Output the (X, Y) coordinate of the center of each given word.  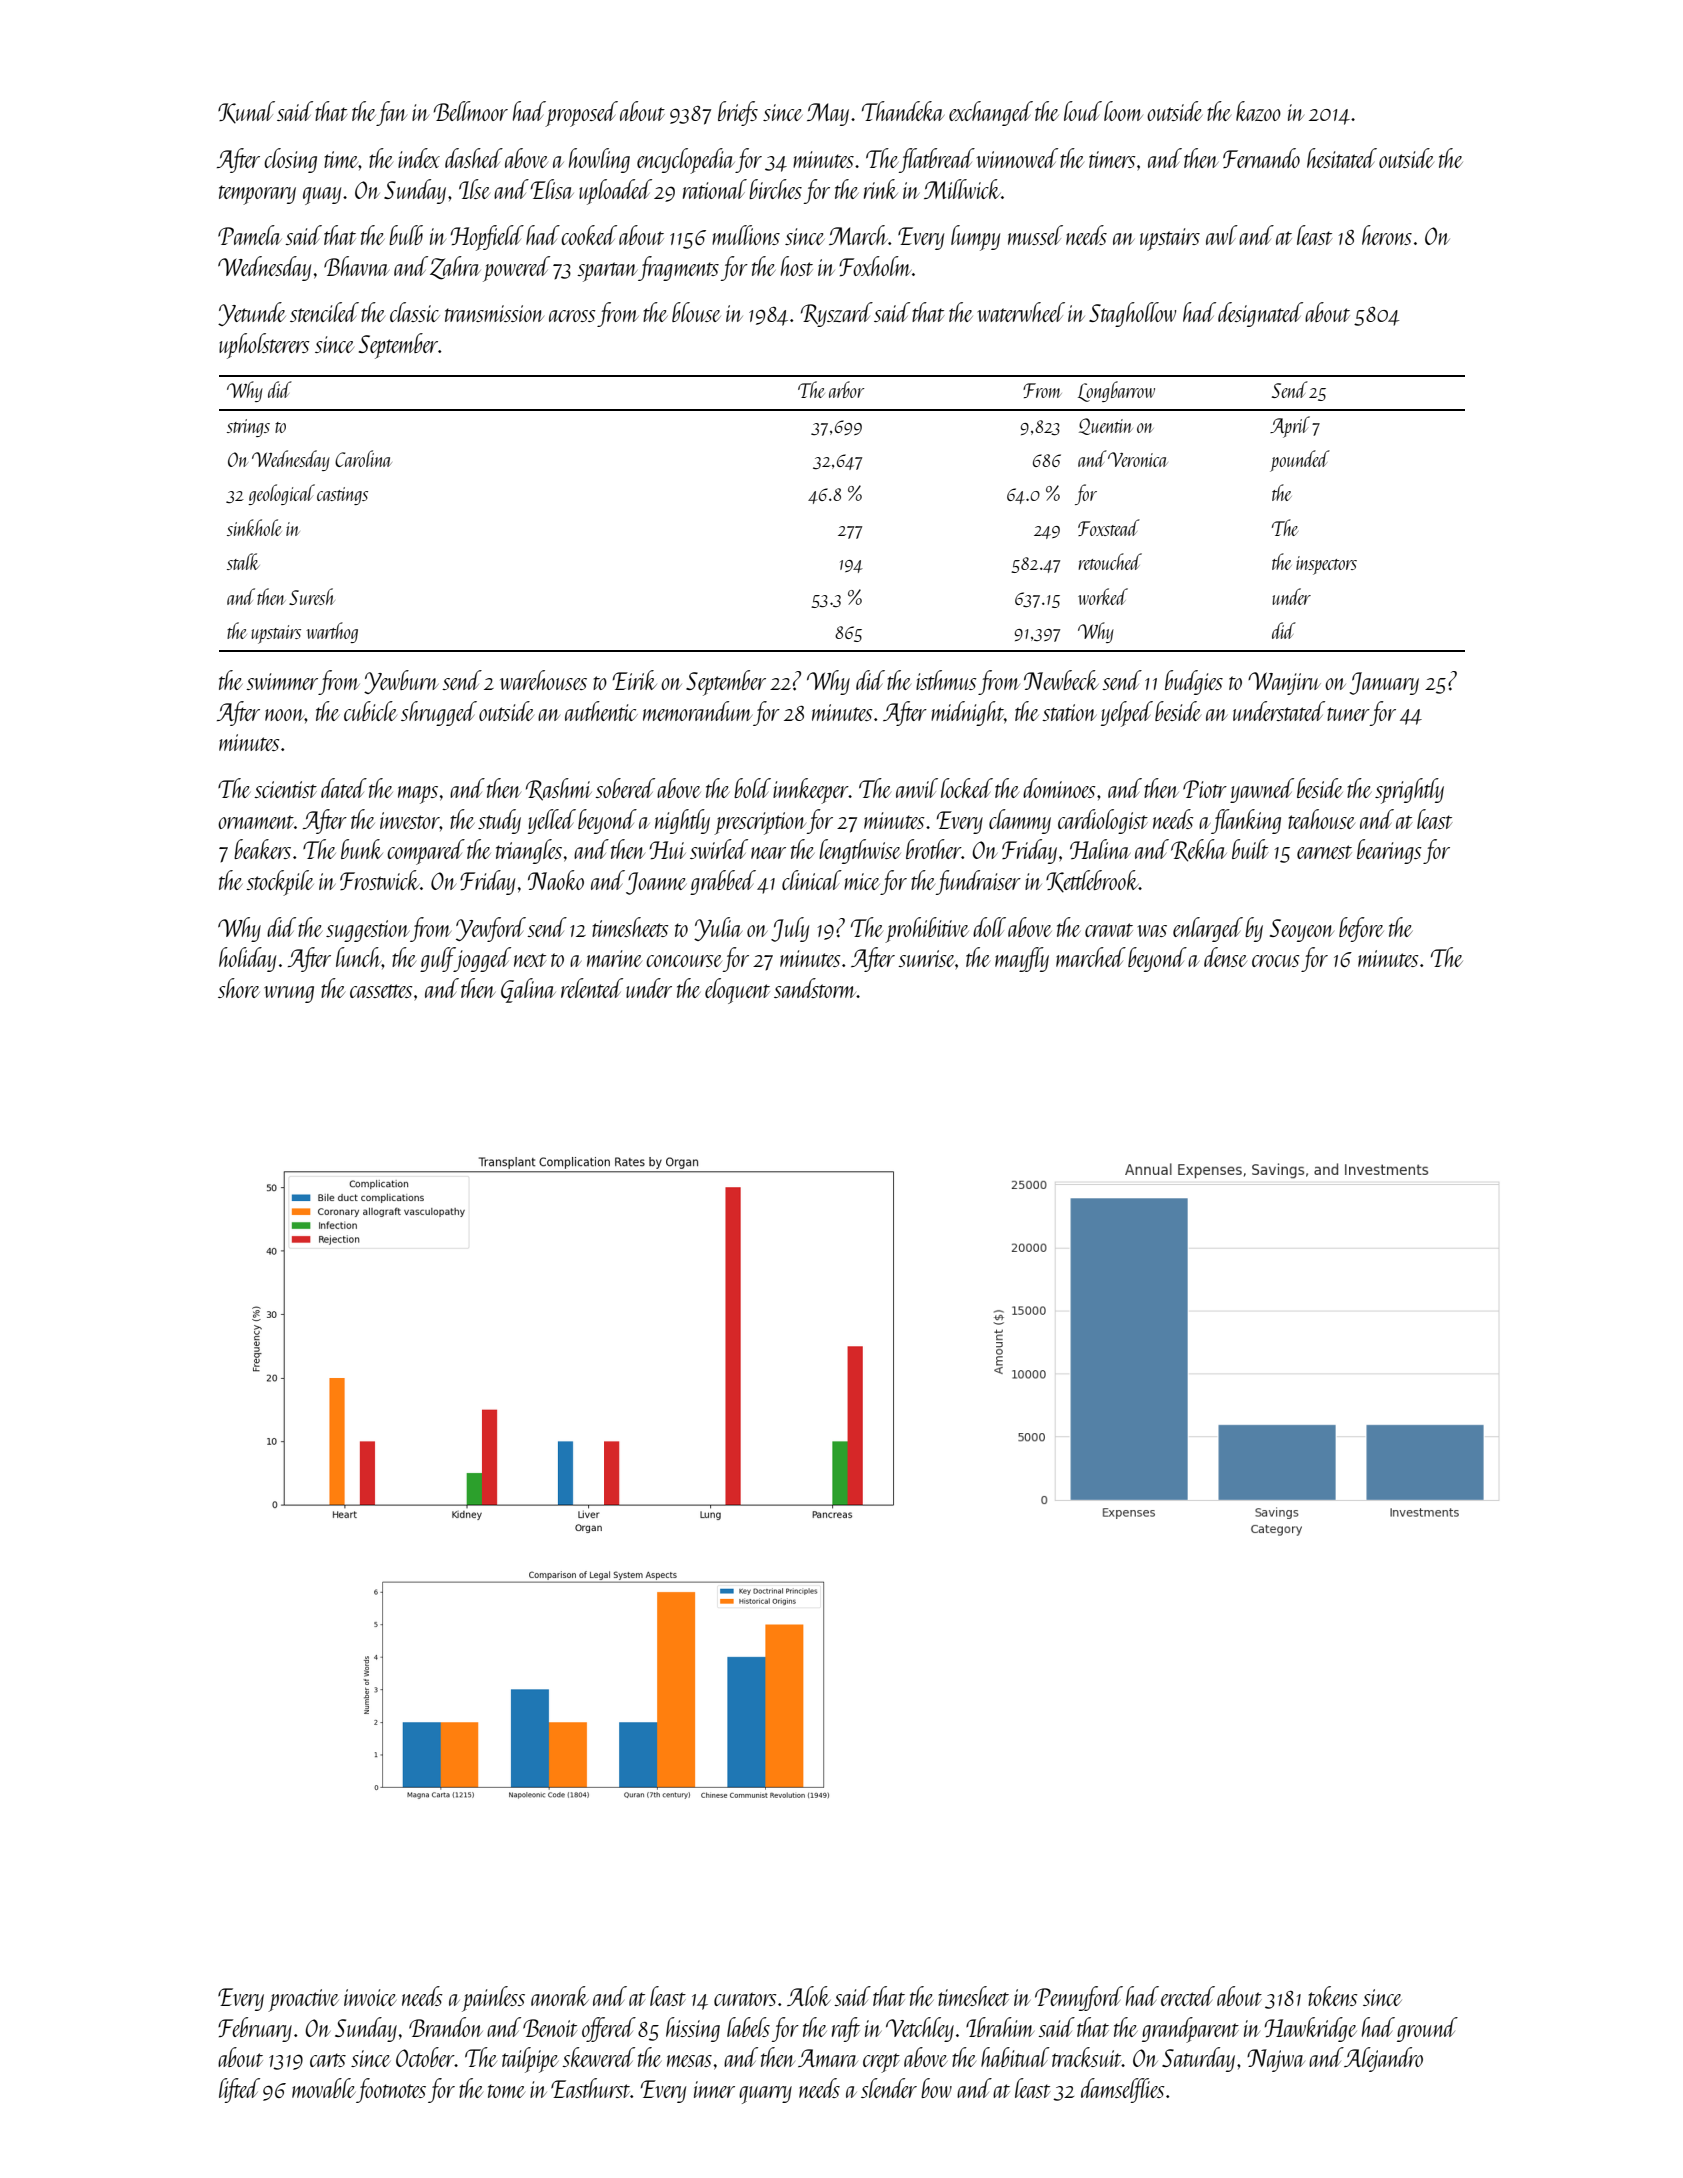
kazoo (1258, 111)
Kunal (246, 112)
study (499, 821)
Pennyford (1079, 1998)
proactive (303, 2000)
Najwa (1276, 2060)
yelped (1127, 714)
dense (1225, 957)
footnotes (391, 2090)
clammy (1020, 821)
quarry (765, 2095)
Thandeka (903, 111)
